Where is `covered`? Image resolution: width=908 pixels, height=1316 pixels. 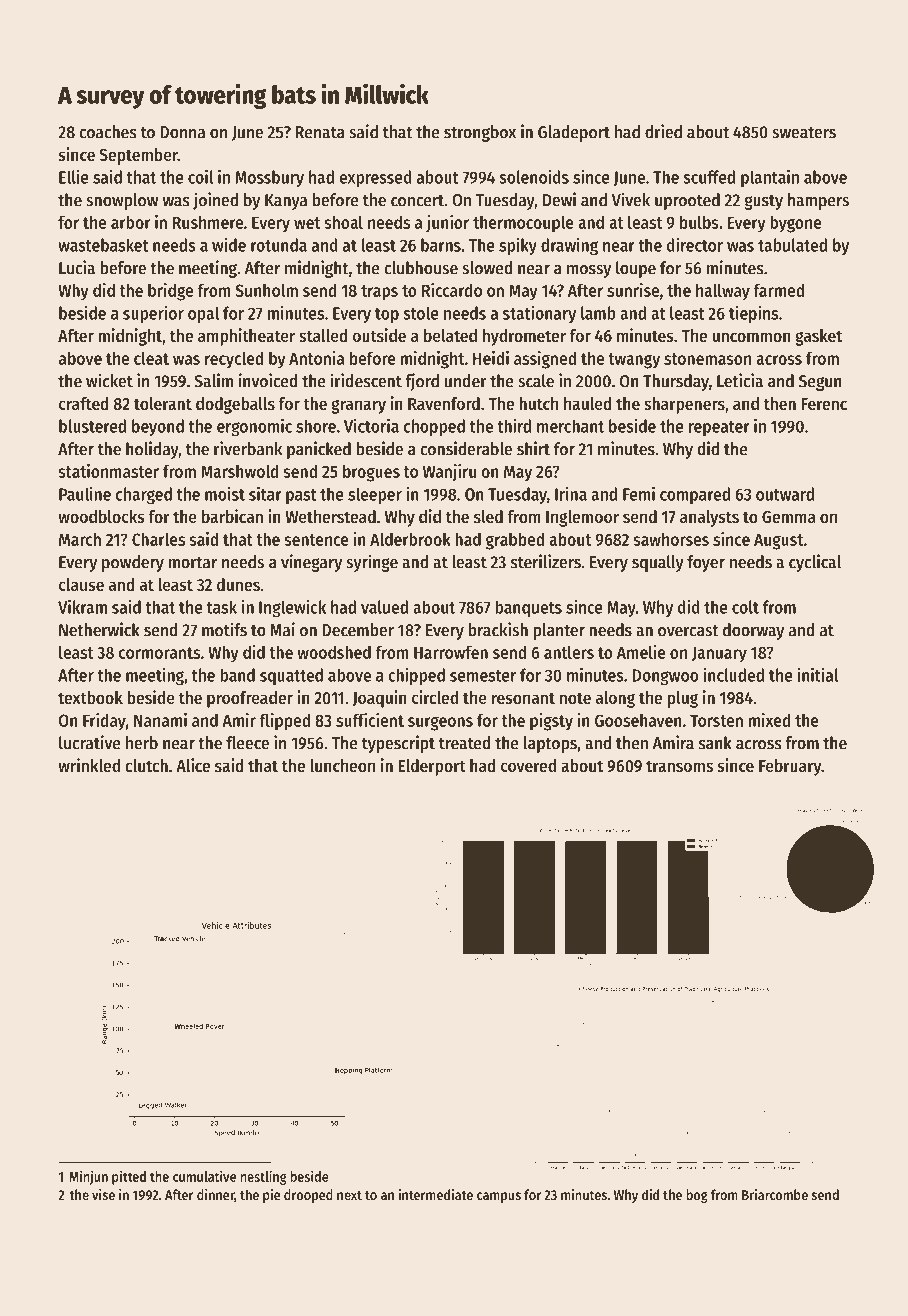 covered is located at coordinates (528, 765).
